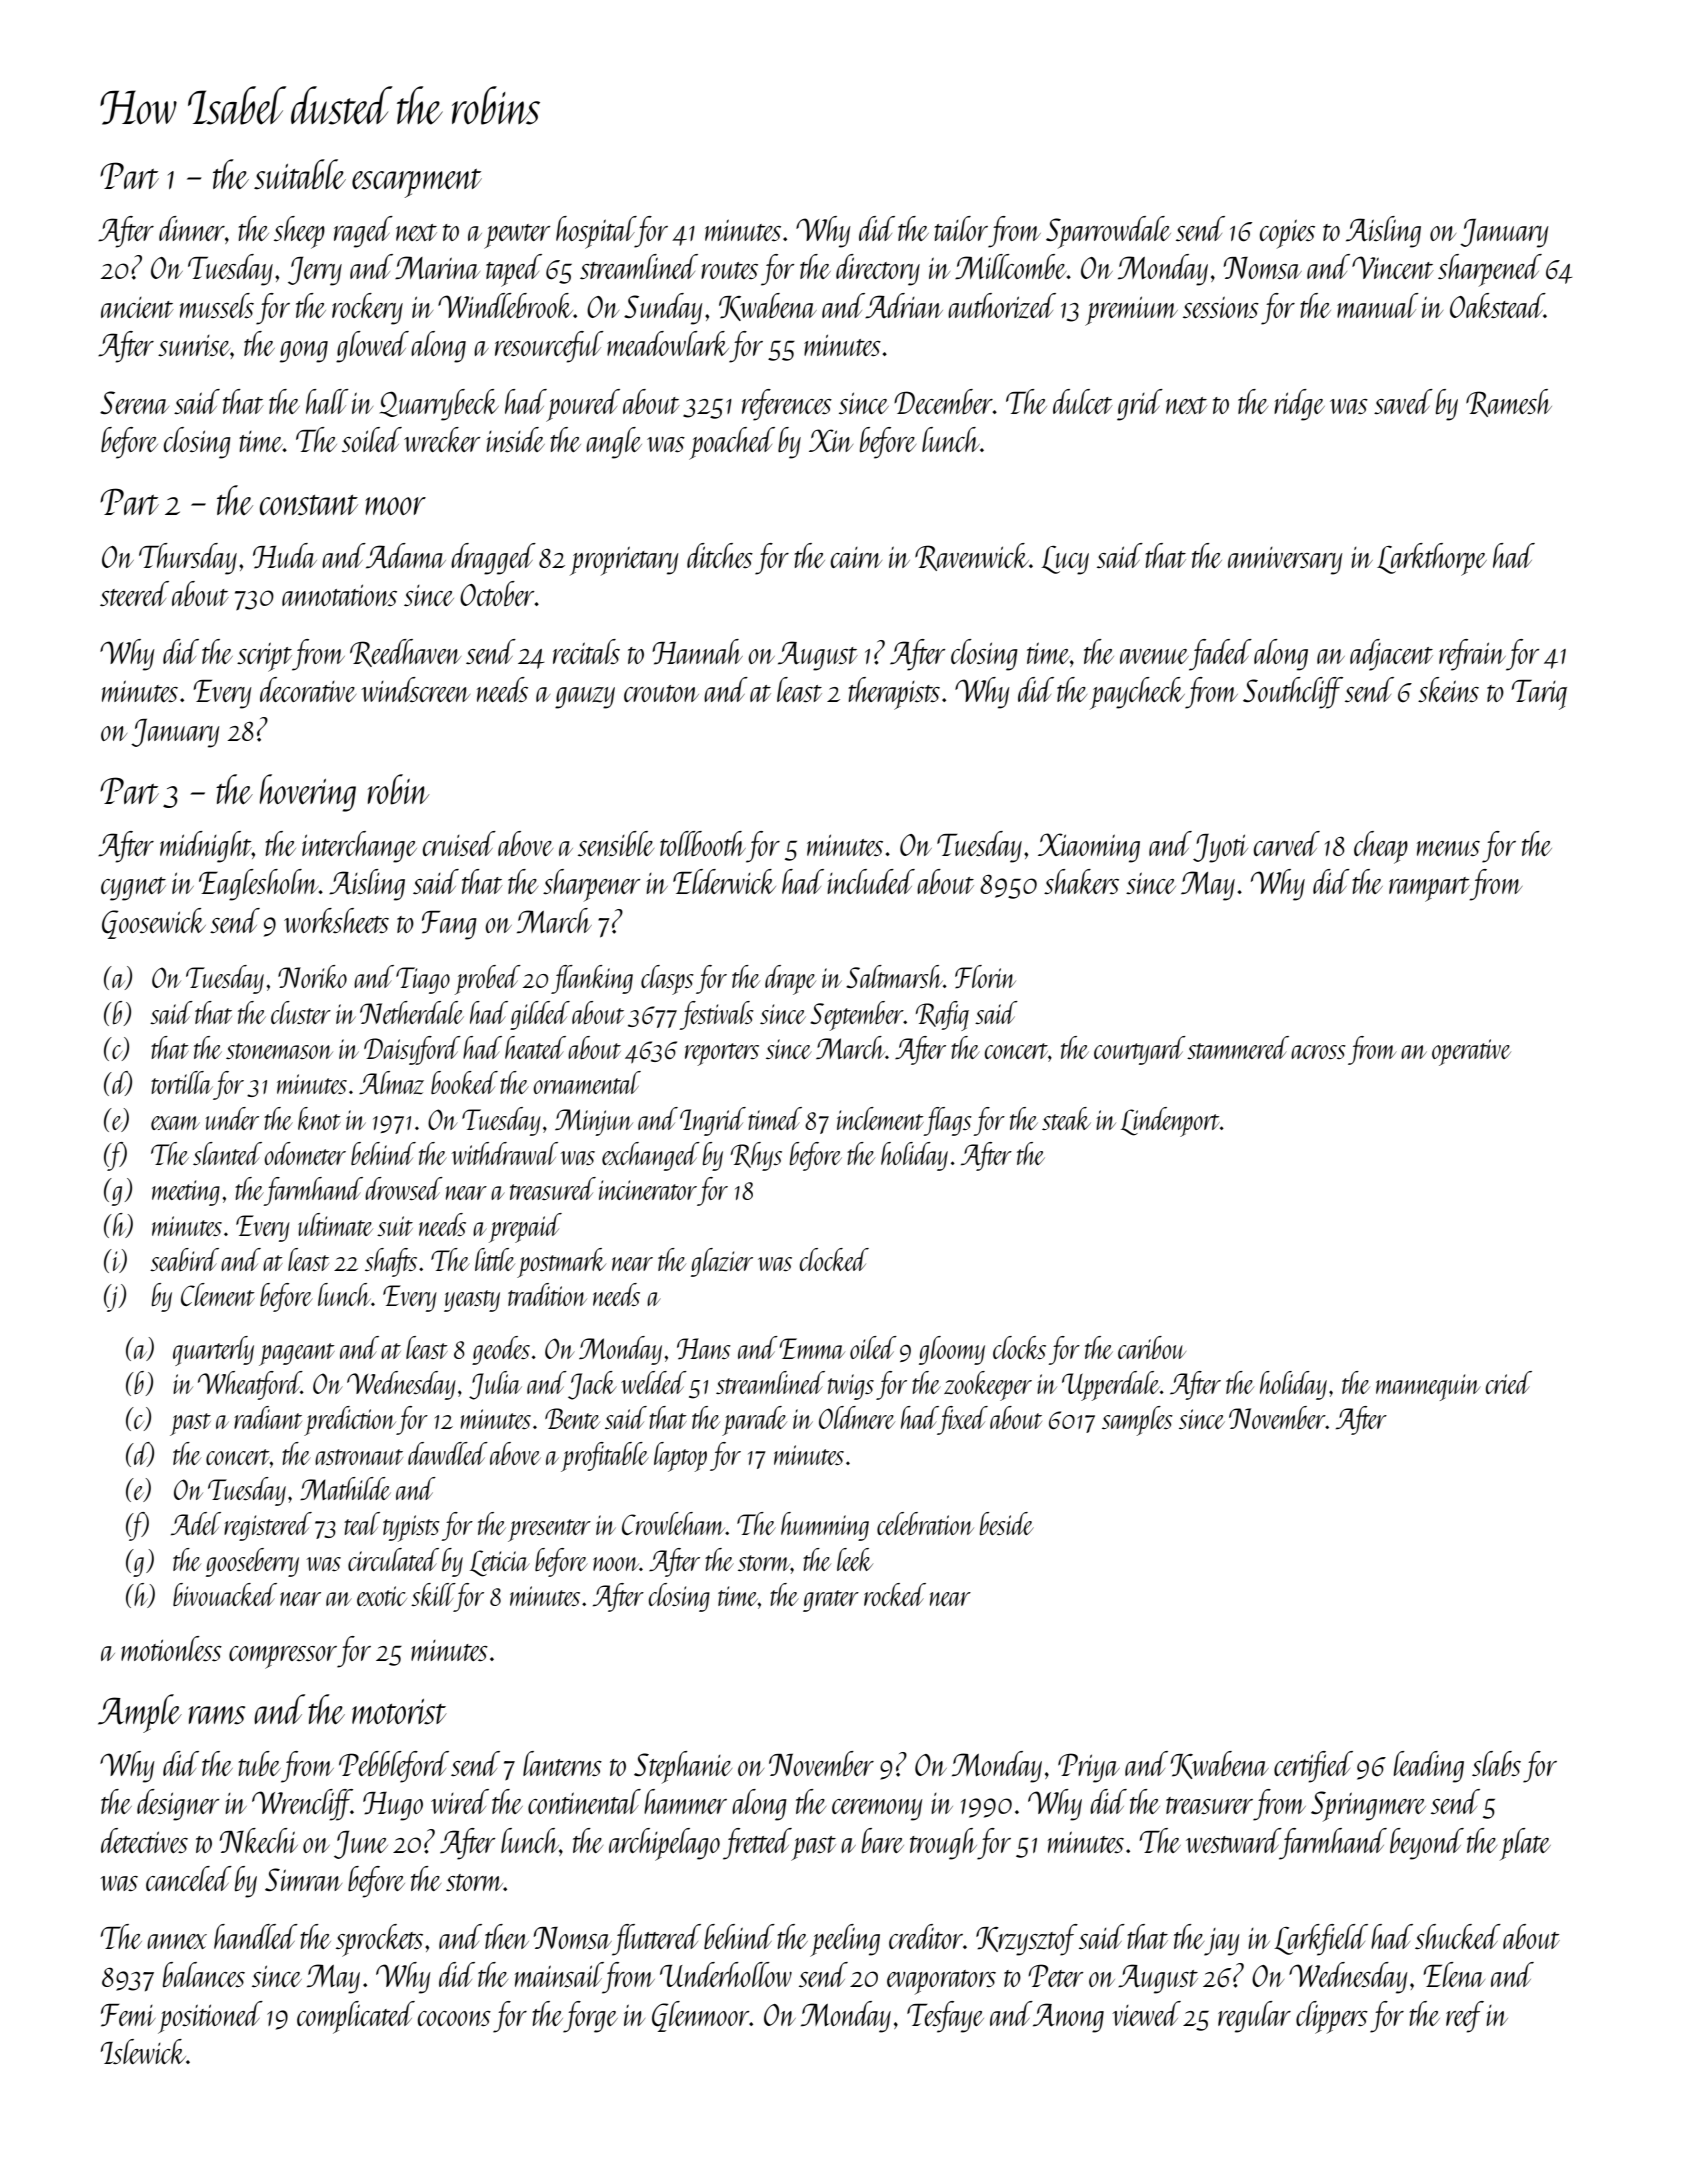 This page has width=1683, height=2178. Describe the element at coordinates (1490, 270) in the page. I see `sharpened` at that location.
